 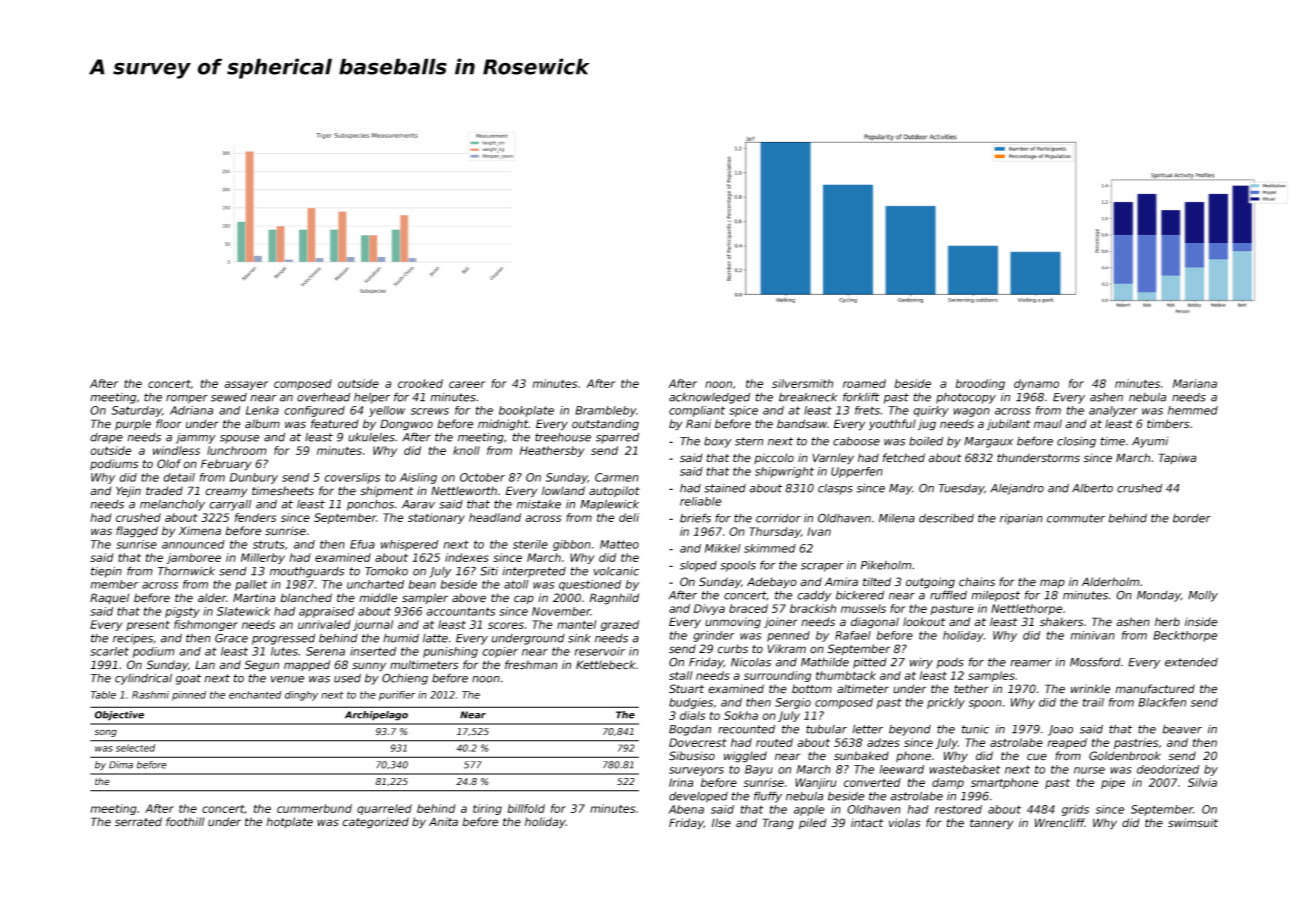 I want to click on pods, so click(x=950, y=663).
